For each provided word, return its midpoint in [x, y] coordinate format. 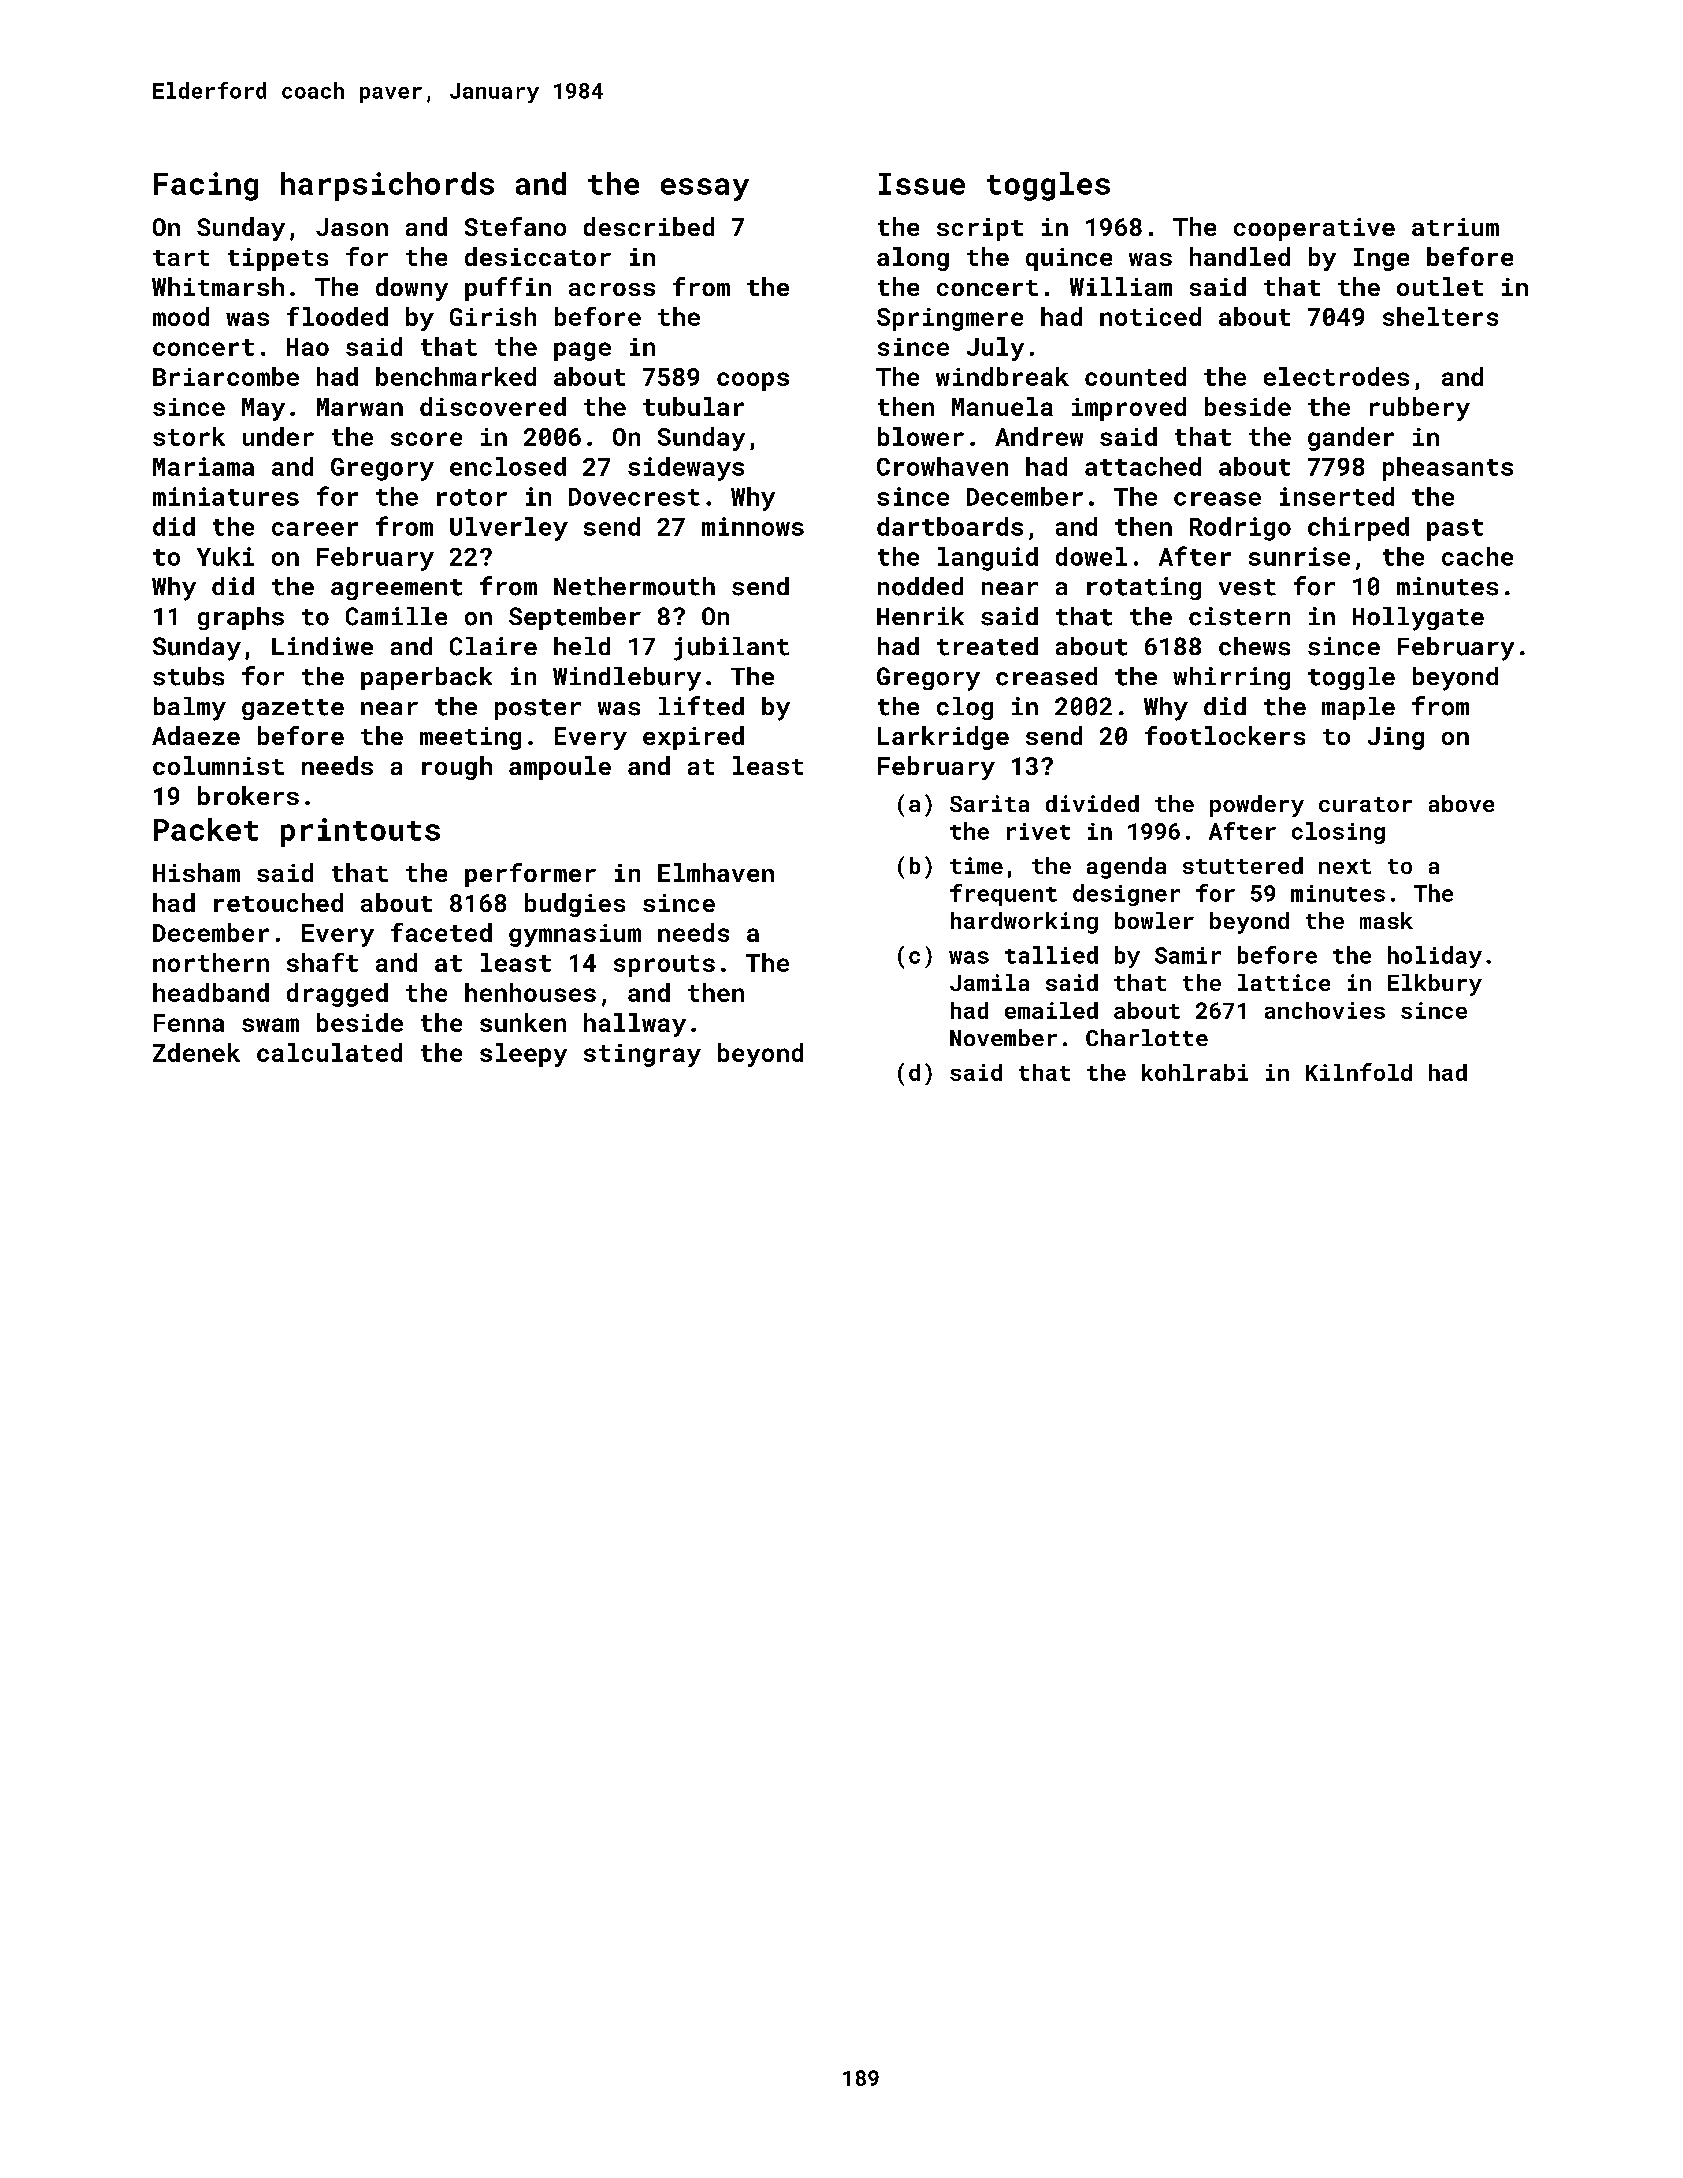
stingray [642, 1055]
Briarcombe [226, 376]
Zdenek [196, 1052]
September [575, 618]
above [1461, 803]
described [649, 226]
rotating [1144, 588]
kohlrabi [1195, 1072]
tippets [278, 259]
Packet [206, 829]
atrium [1455, 227]
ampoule [560, 768]
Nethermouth [634, 586]
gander [1351, 439]
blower [921, 436]
